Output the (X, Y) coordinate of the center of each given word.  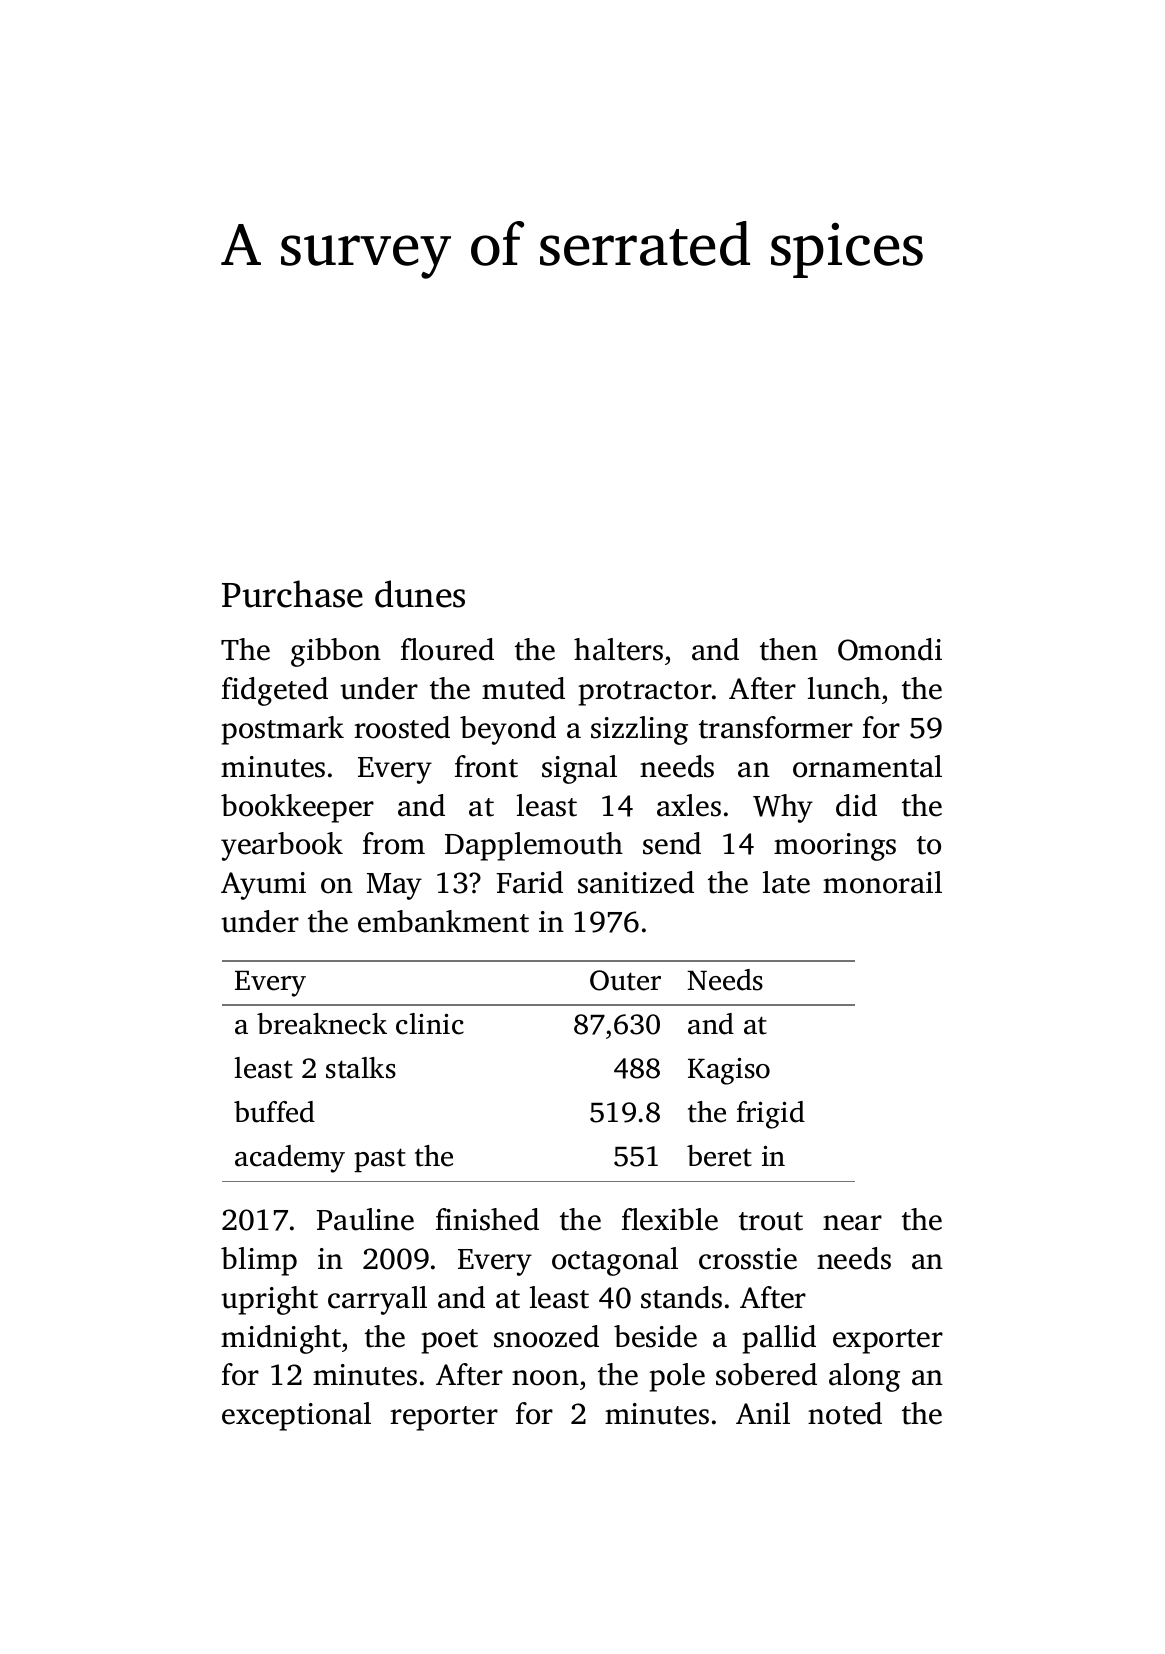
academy (290, 1159)
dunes (420, 594)
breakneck (322, 1024)
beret (719, 1156)
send (672, 843)
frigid (771, 1115)
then (789, 649)
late (786, 882)
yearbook (282, 846)
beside (655, 1336)
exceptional (296, 1416)
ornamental (867, 766)
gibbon (336, 652)
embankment (443, 921)
